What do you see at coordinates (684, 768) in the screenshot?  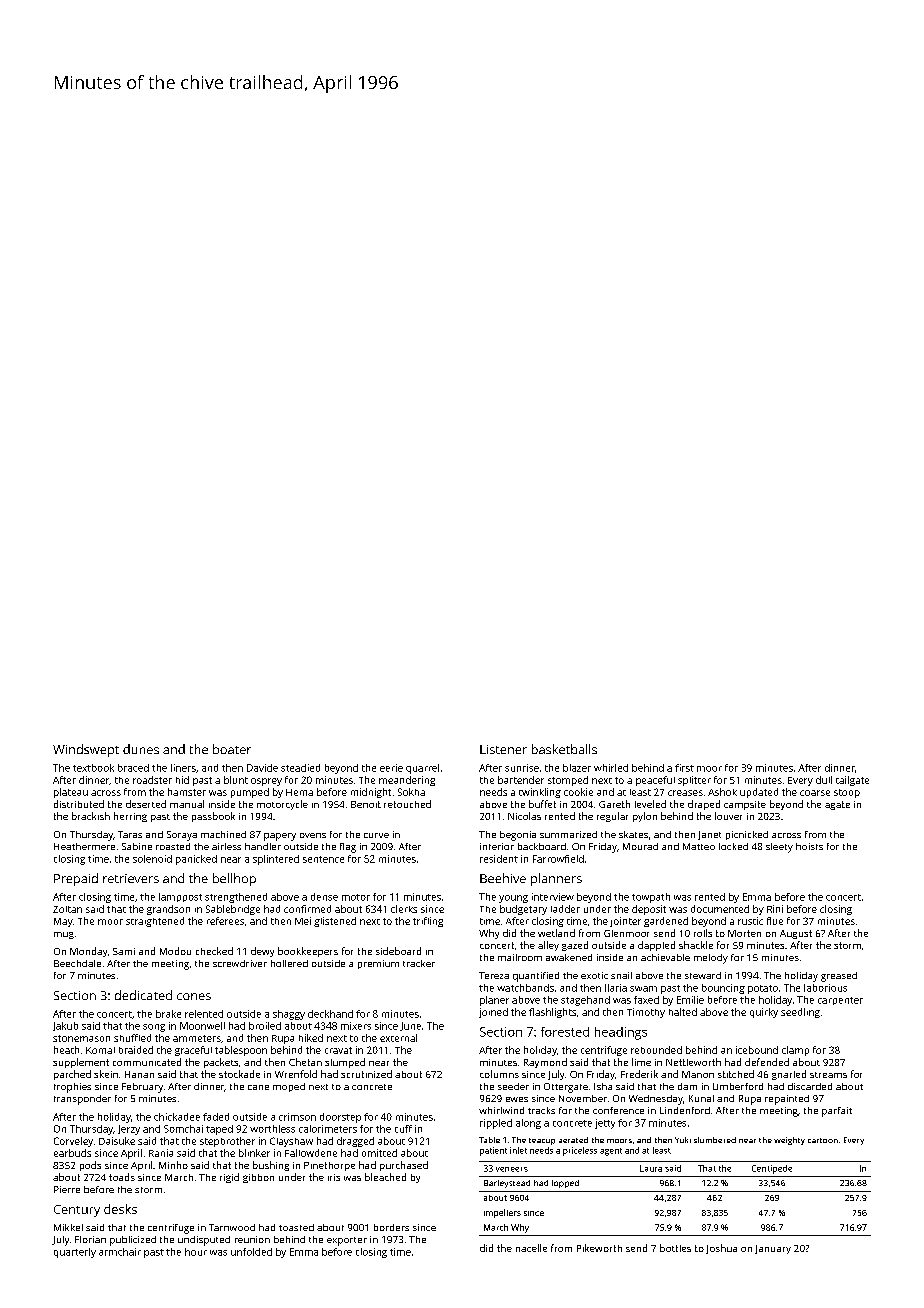 I see `first` at bounding box center [684, 768].
